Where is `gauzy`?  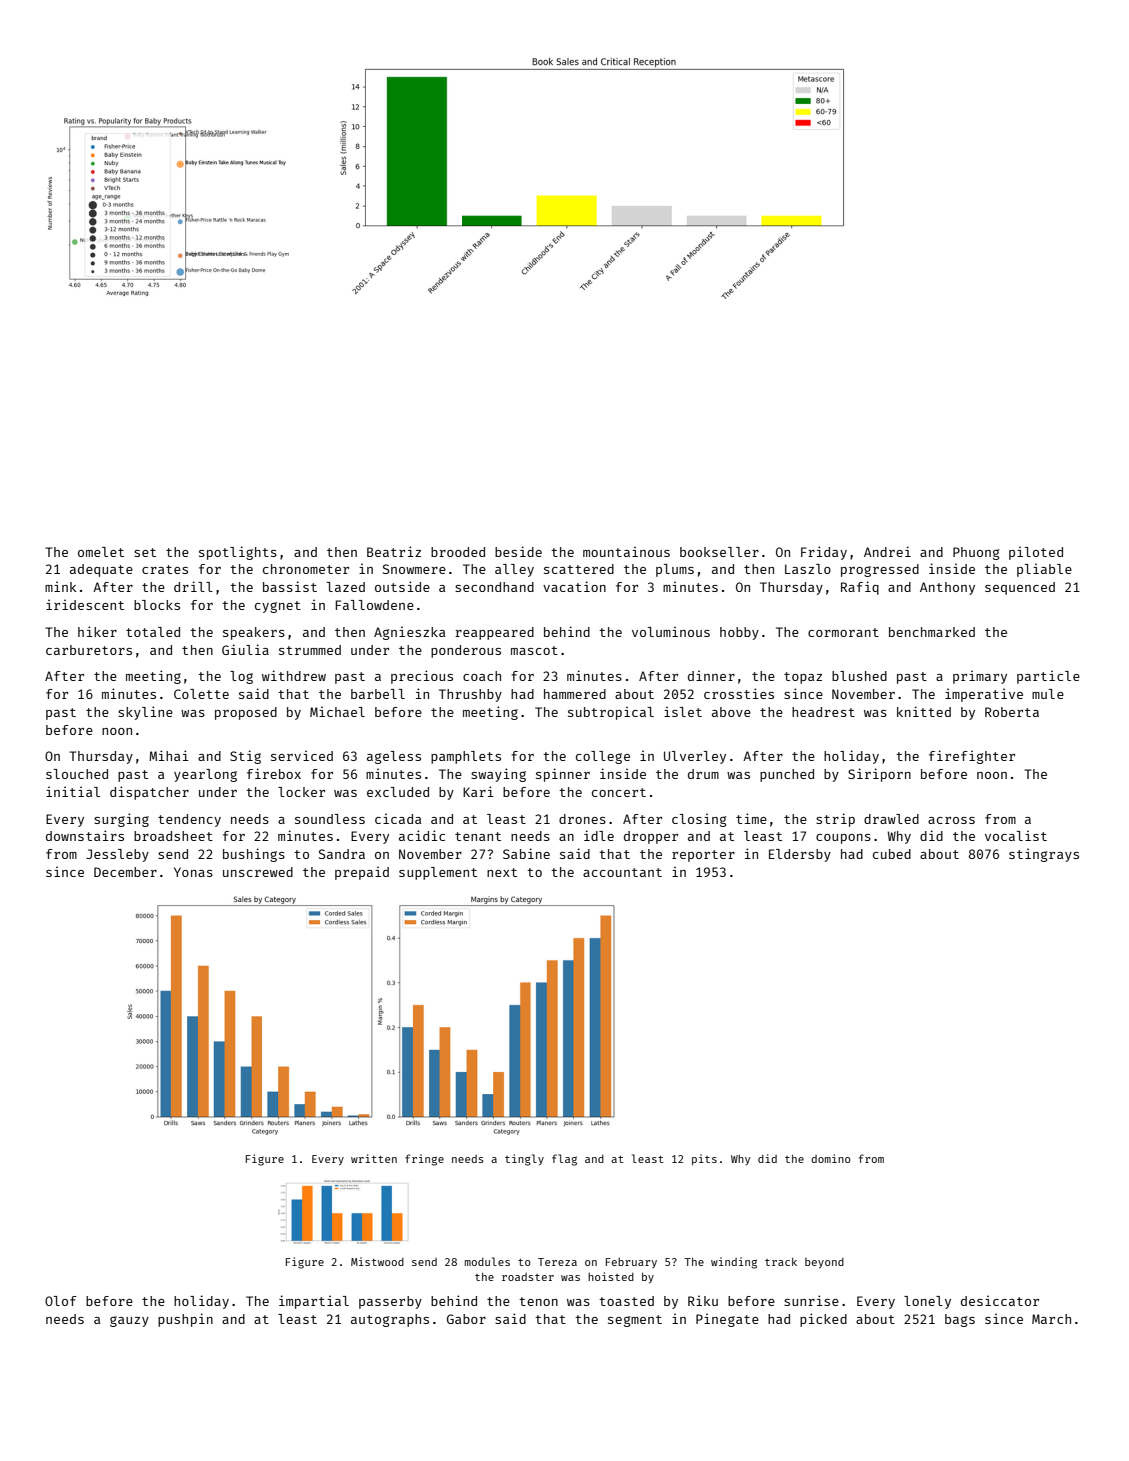 gauzy is located at coordinates (129, 1321).
